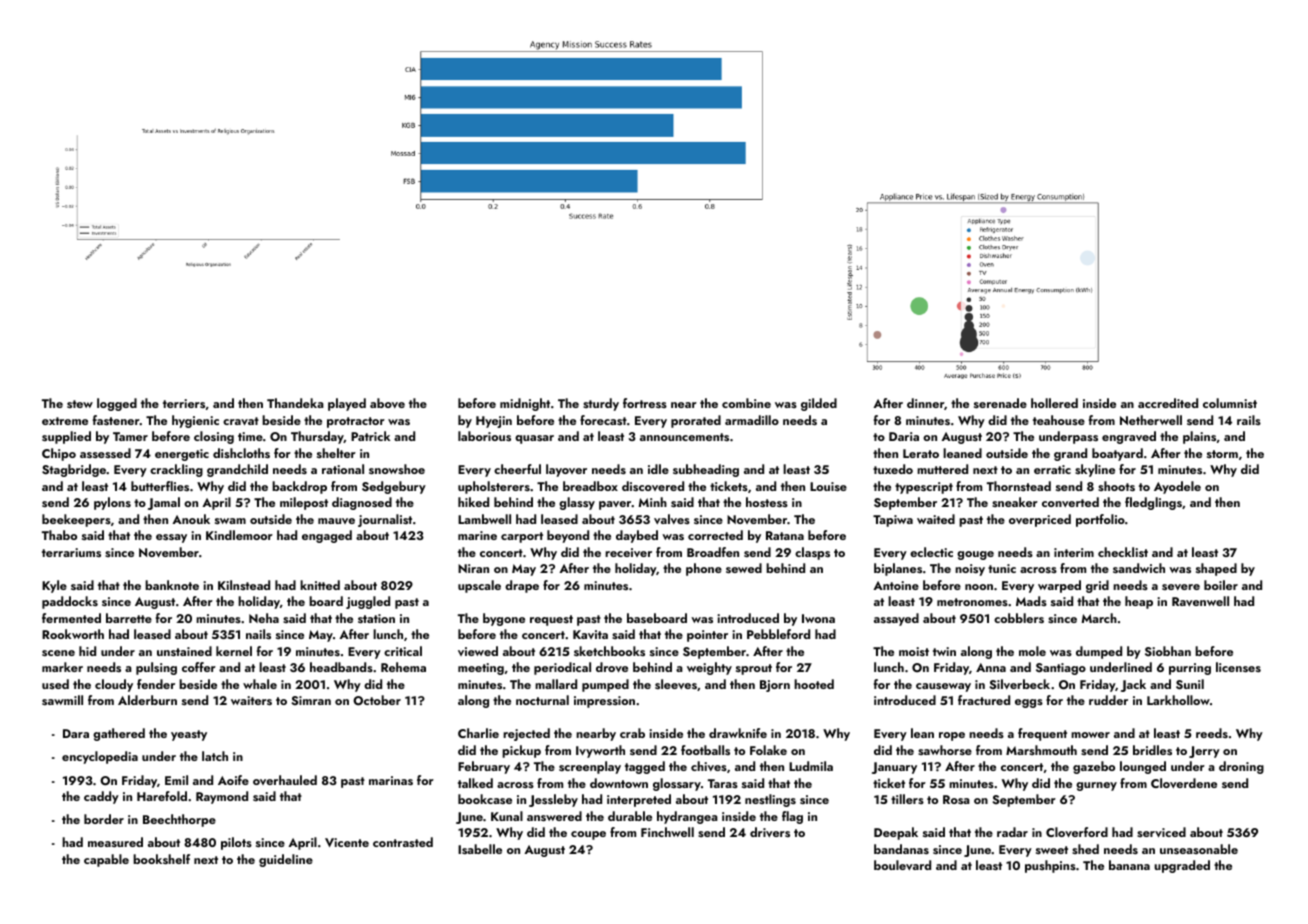 The image size is (1308, 924). I want to click on columnist, so click(1230, 403).
